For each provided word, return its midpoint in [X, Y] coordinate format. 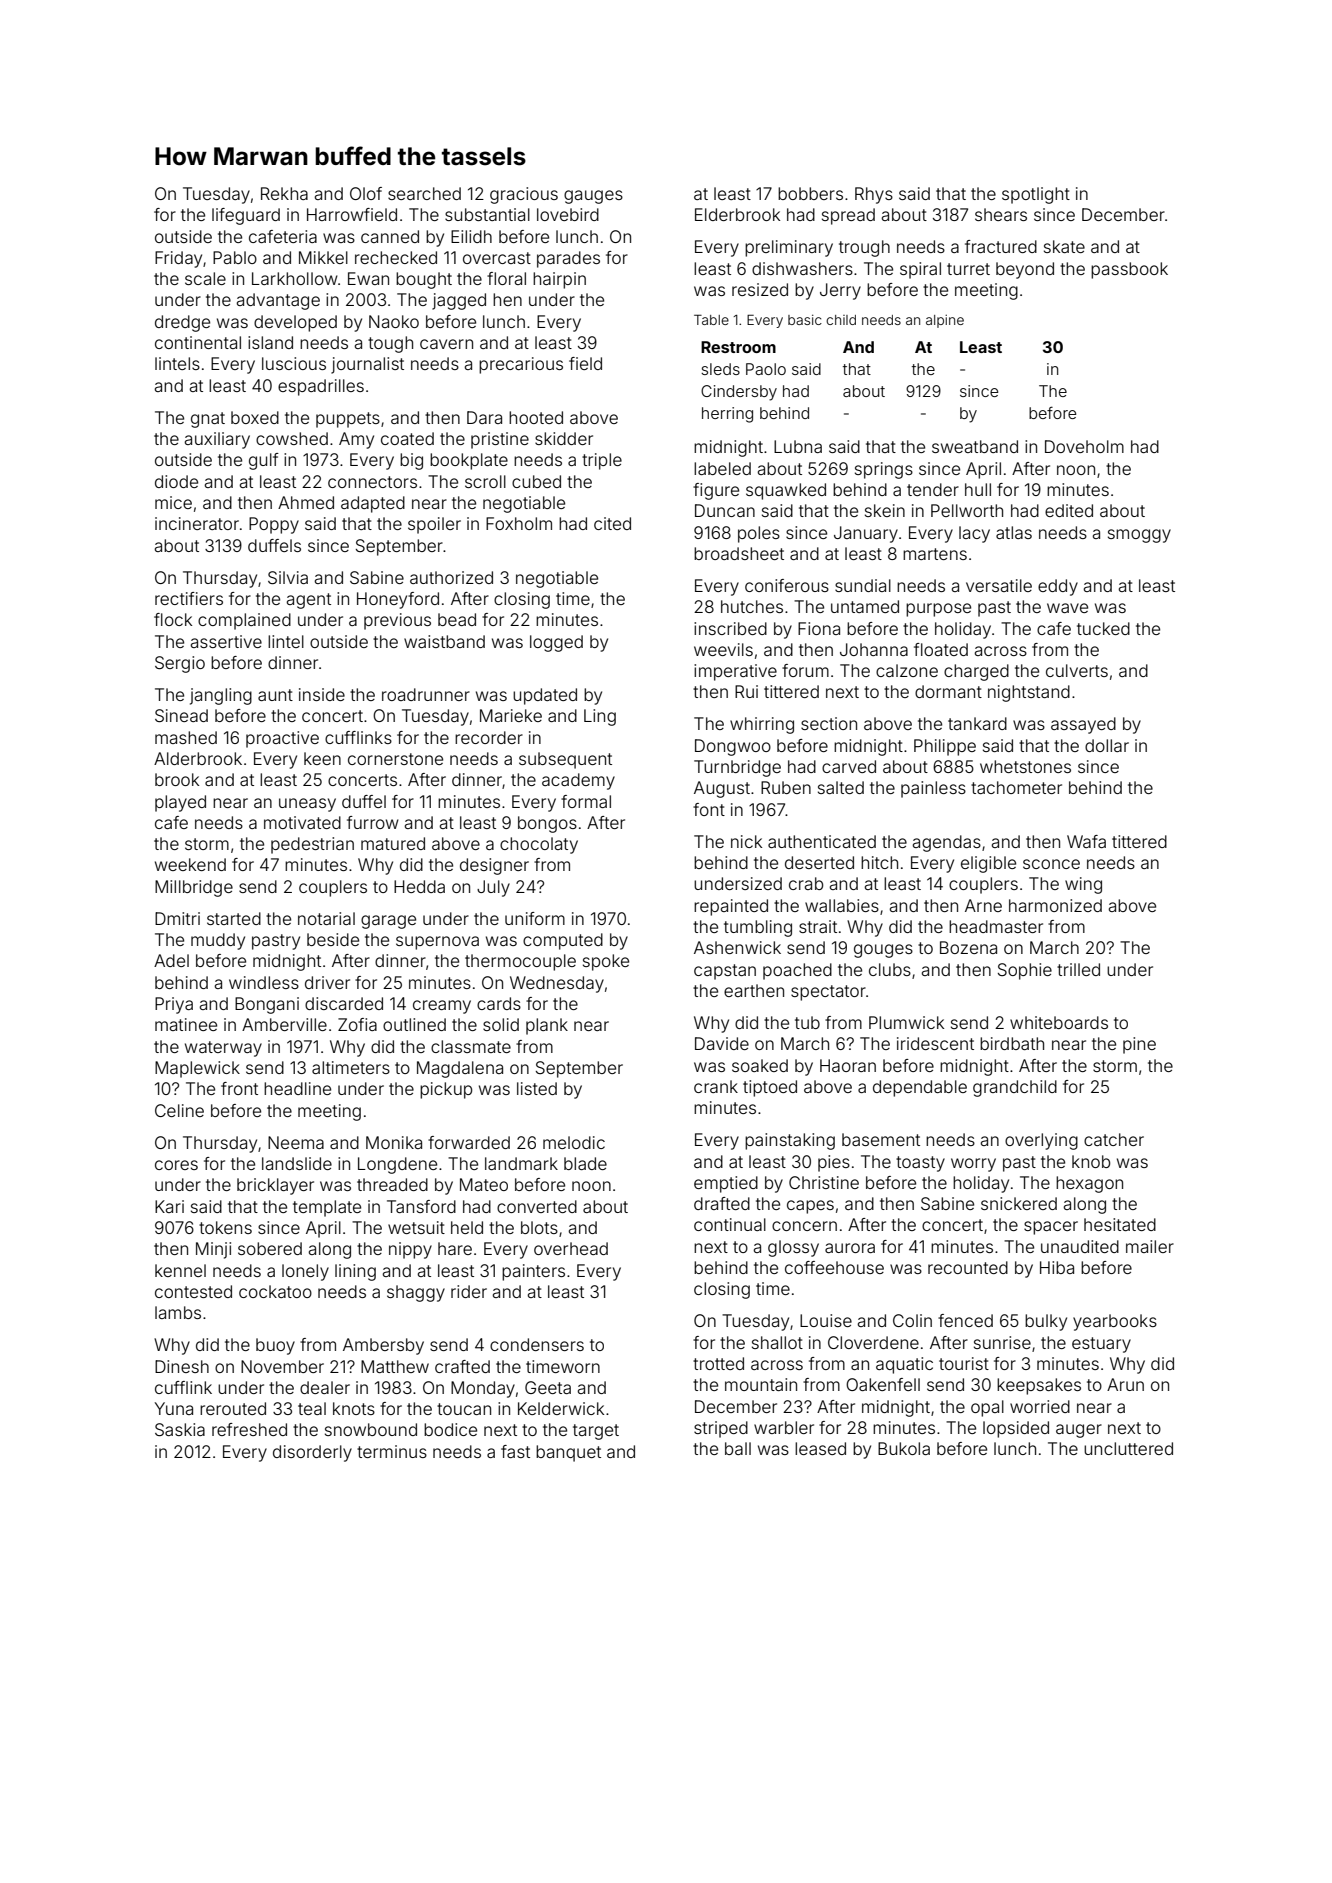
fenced [965, 1320]
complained [244, 621]
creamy [442, 1007]
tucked [1103, 628]
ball [738, 1448]
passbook [1129, 270]
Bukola [904, 1448]
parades [568, 259]
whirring [762, 725]
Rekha [284, 193]
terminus [392, 1451]
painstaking [790, 1141]
